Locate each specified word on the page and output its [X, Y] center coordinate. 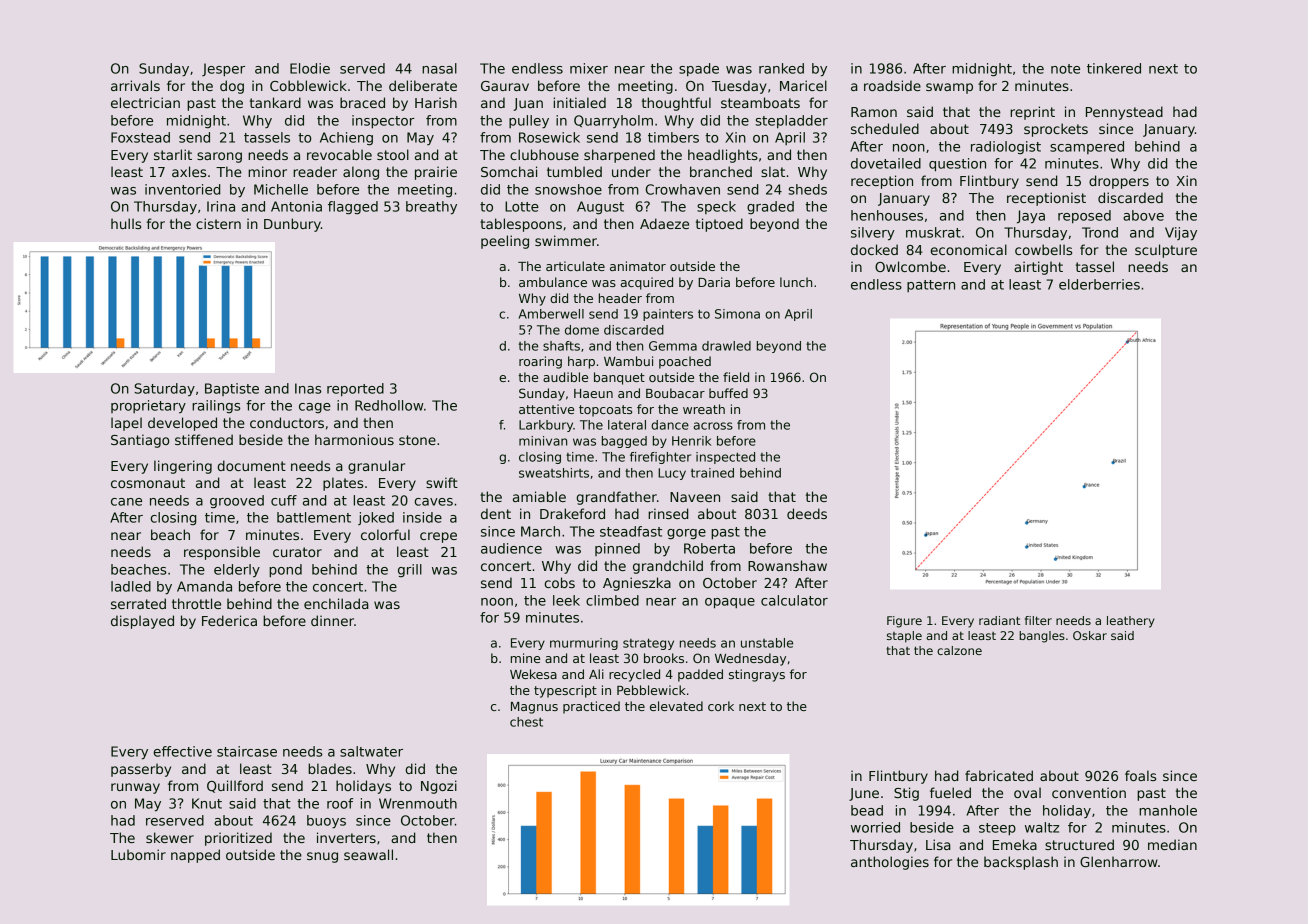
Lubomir [138, 854]
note [1065, 69]
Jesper [223, 70]
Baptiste [232, 389]
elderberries [1099, 284]
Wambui [628, 361]
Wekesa [533, 674]
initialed [580, 102]
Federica [229, 620]
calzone [959, 650]
